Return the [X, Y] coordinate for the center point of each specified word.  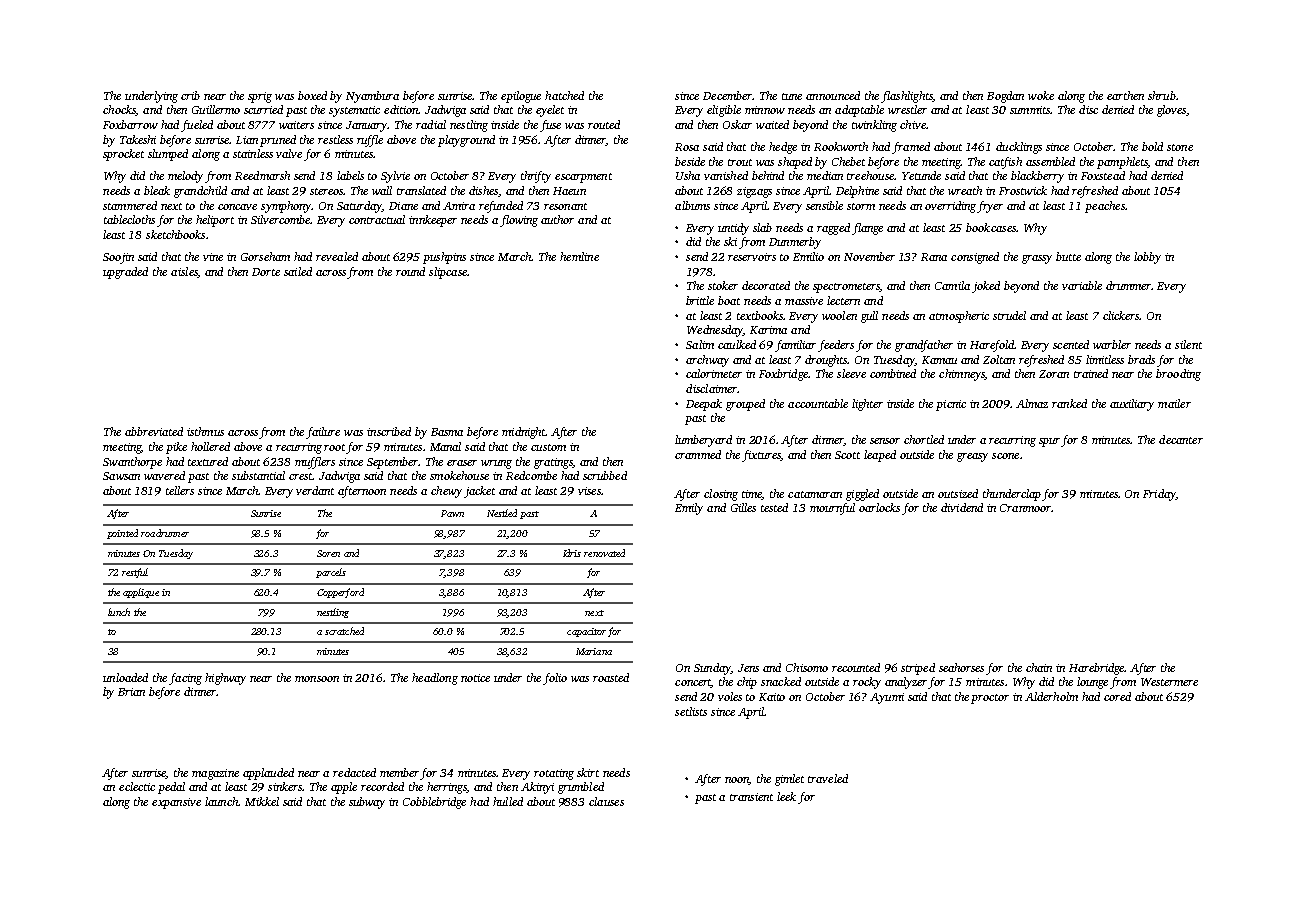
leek [786, 796]
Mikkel [262, 801]
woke [1041, 95]
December [727, 95]
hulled [508, 801]
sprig [260, 97]
